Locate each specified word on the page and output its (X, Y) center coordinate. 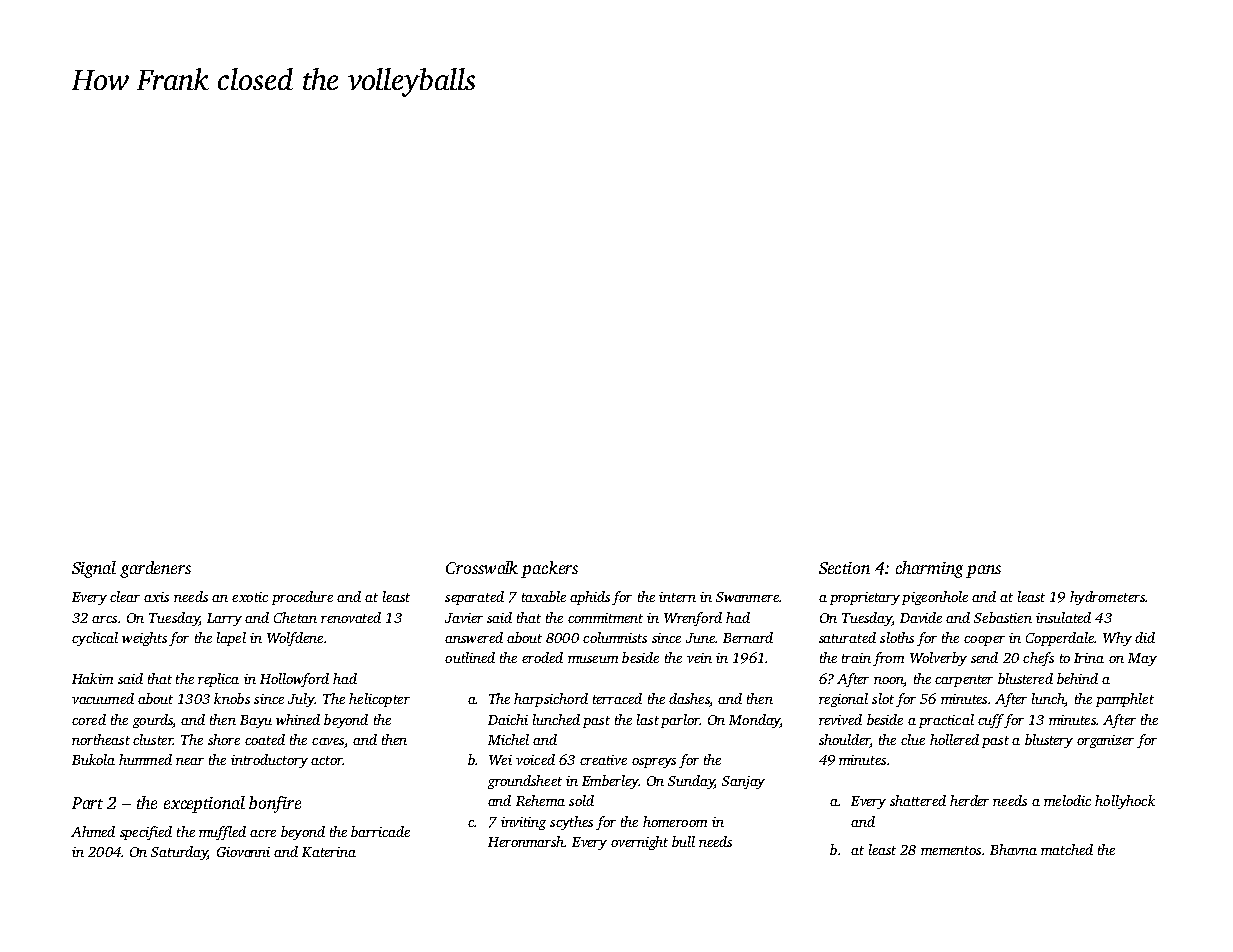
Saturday (179, 853)
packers (549, 569)
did (1145, 637)
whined (298, 719)
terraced (617, 698)
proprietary (865, 598)
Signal (94, 569)
